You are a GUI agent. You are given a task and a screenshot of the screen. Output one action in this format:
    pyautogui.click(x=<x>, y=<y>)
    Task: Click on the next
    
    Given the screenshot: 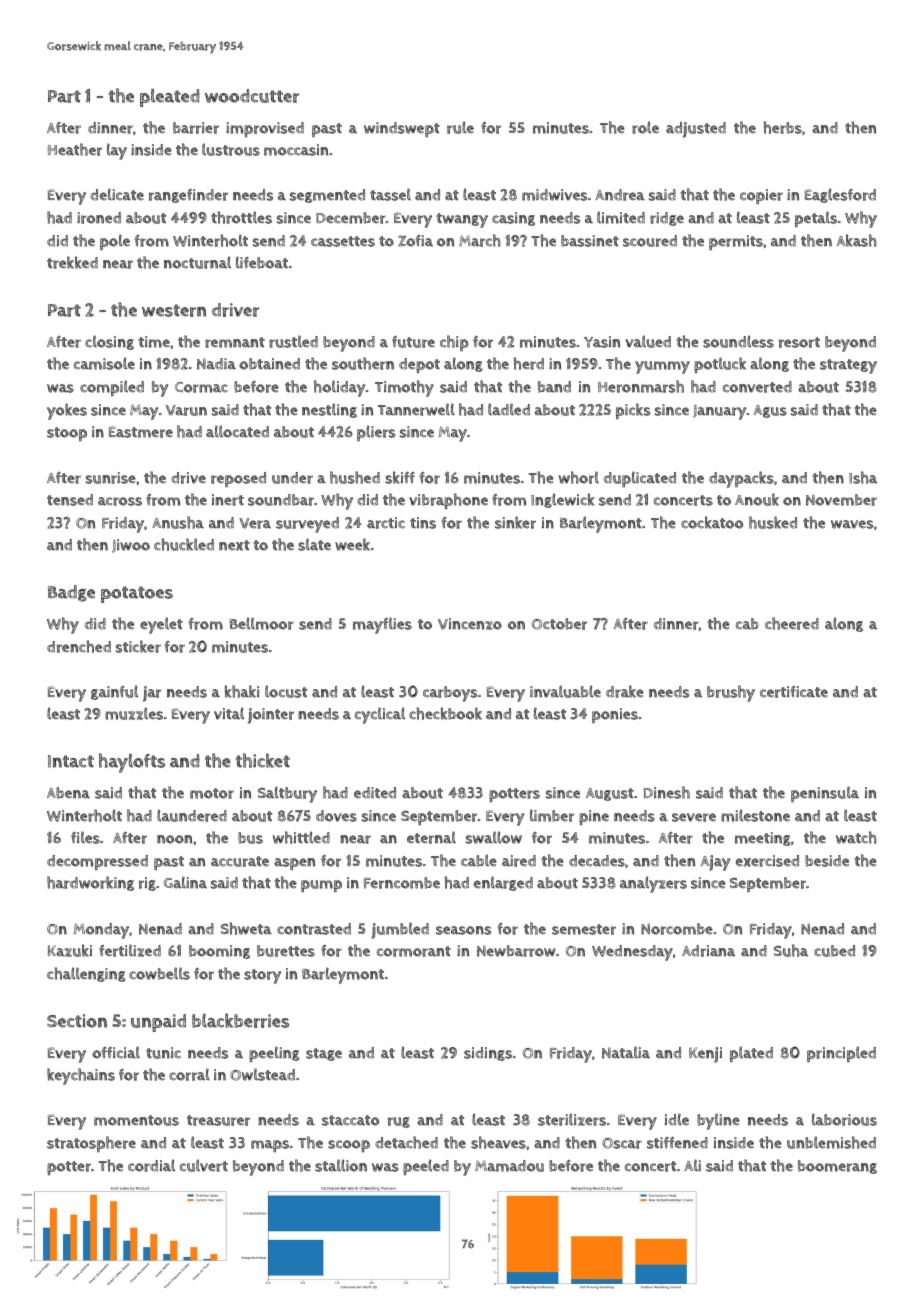 What is the action you would take?
    pyautogui.click(x=234, y=545)
